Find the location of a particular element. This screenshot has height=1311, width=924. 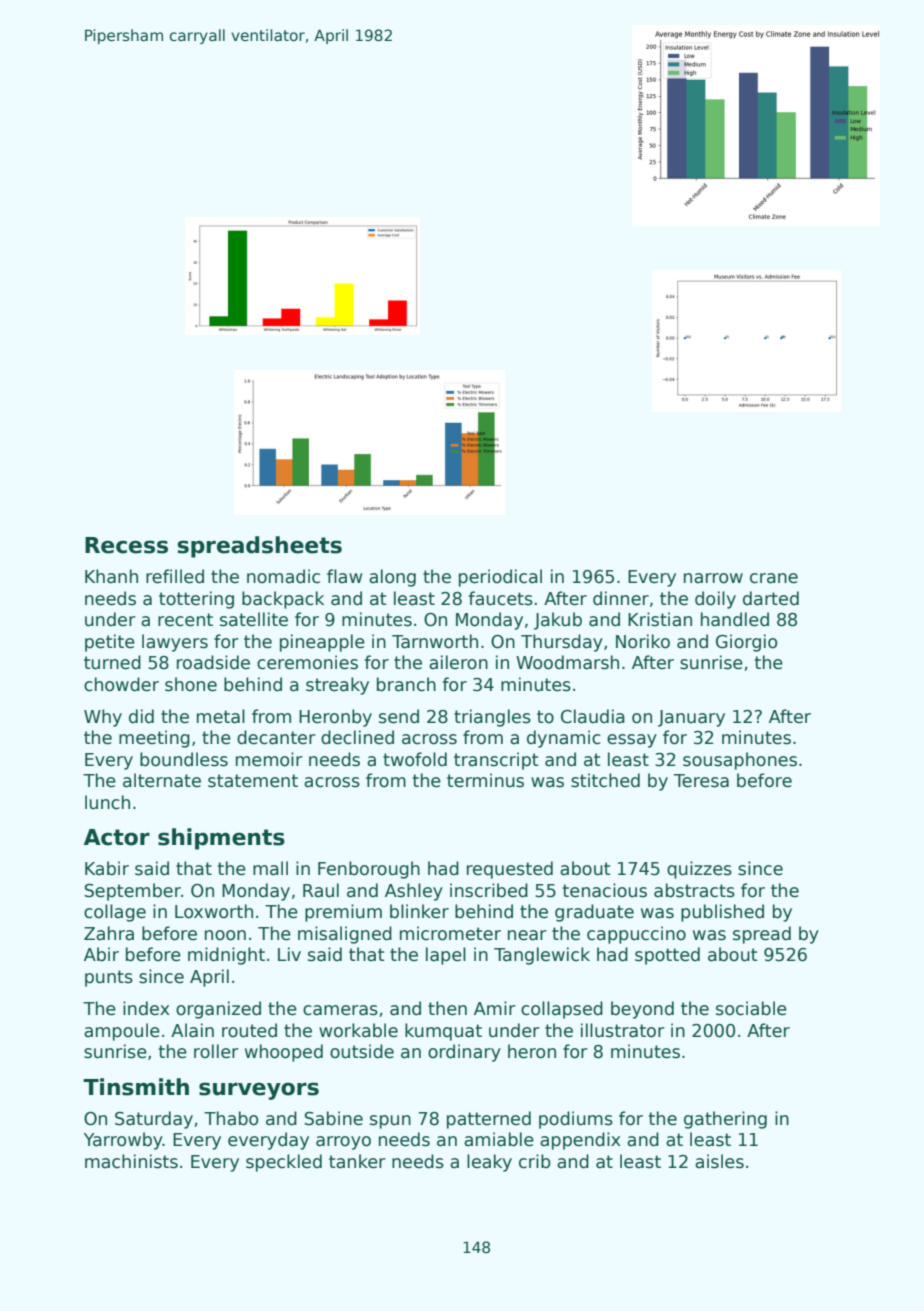

twofold is located at coordinates (415, 759).
